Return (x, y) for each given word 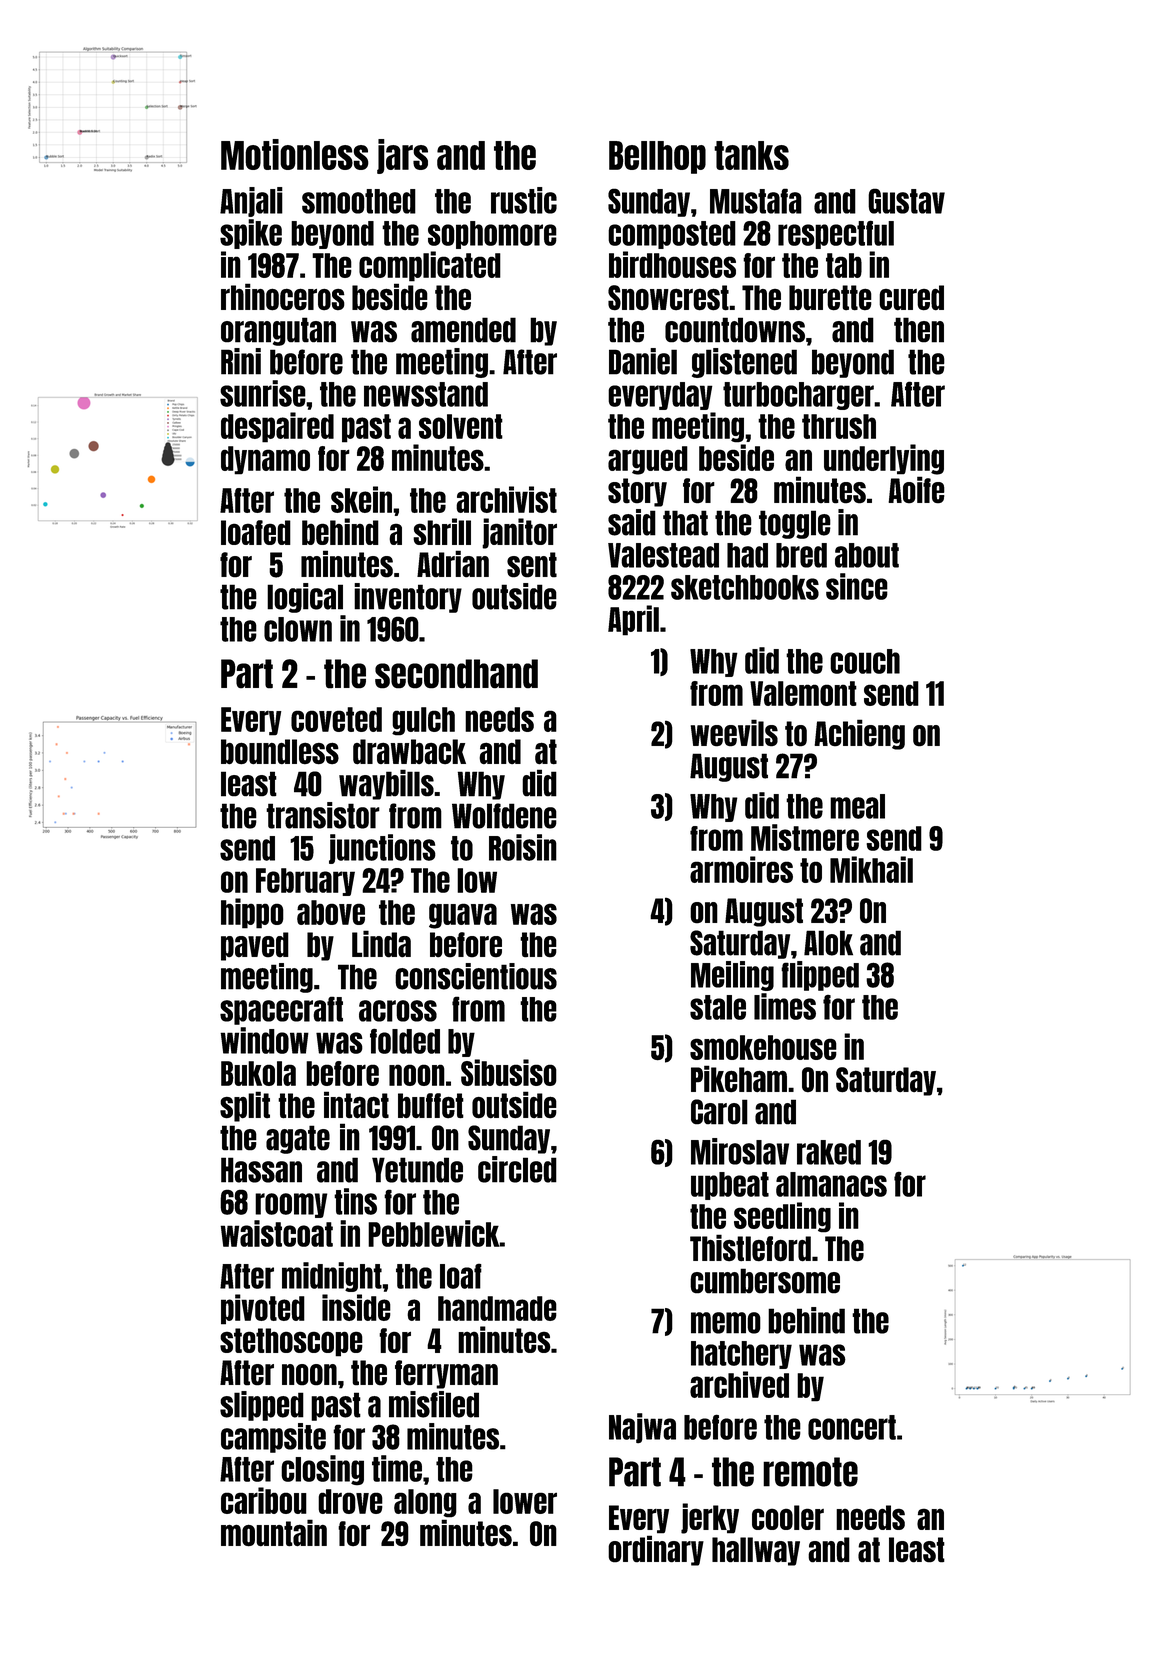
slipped (262, 1406)
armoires (741, 869)
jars (402, 156)
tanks (751, 155)
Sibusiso (509, 1072)
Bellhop (657, 157)
